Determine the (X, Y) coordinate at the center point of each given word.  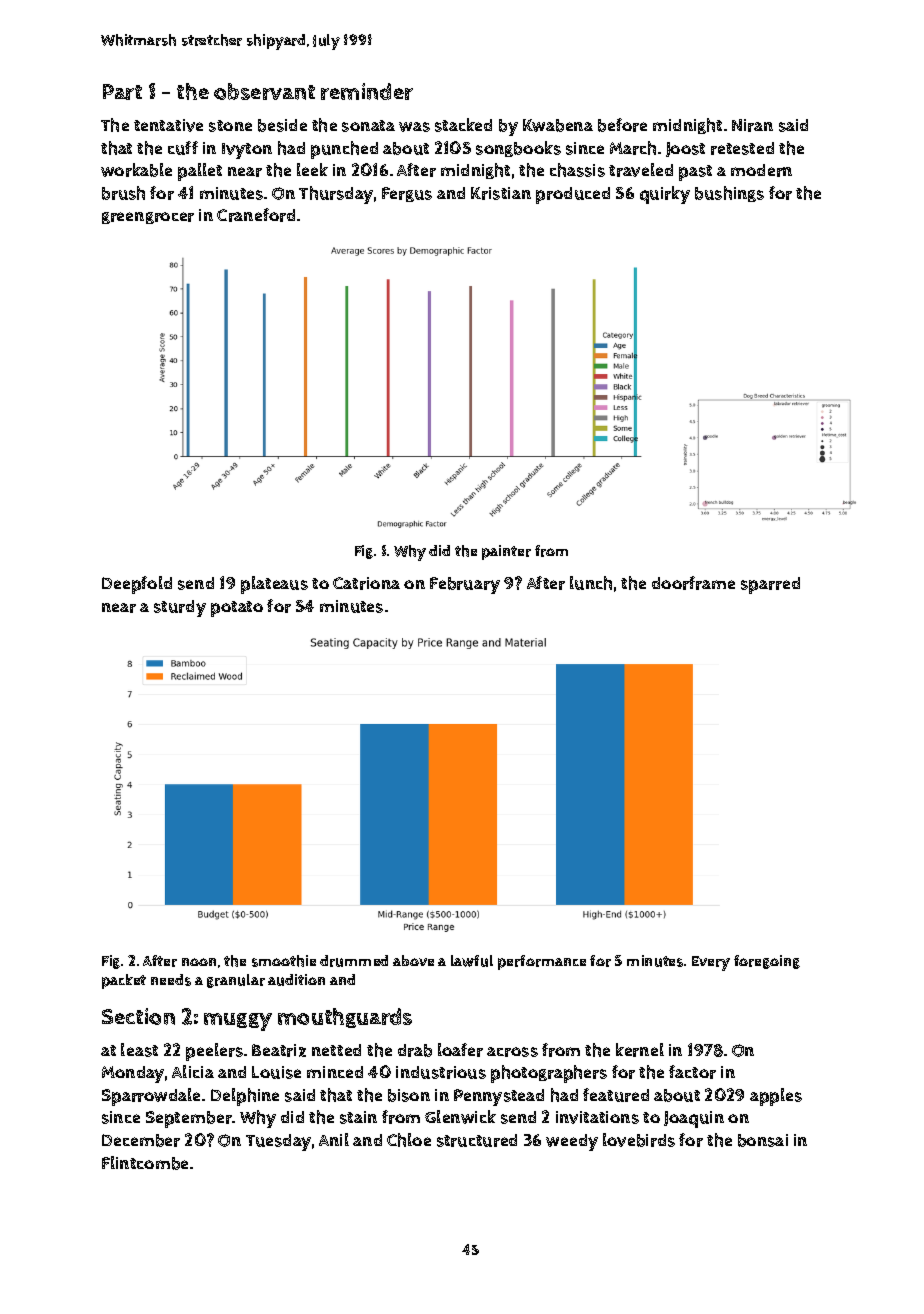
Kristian (501, 193)
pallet (200, 172)
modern (761, 170)
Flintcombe (145, 1163)
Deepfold (137, 585)
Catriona (366, 583)
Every (711, 963)
